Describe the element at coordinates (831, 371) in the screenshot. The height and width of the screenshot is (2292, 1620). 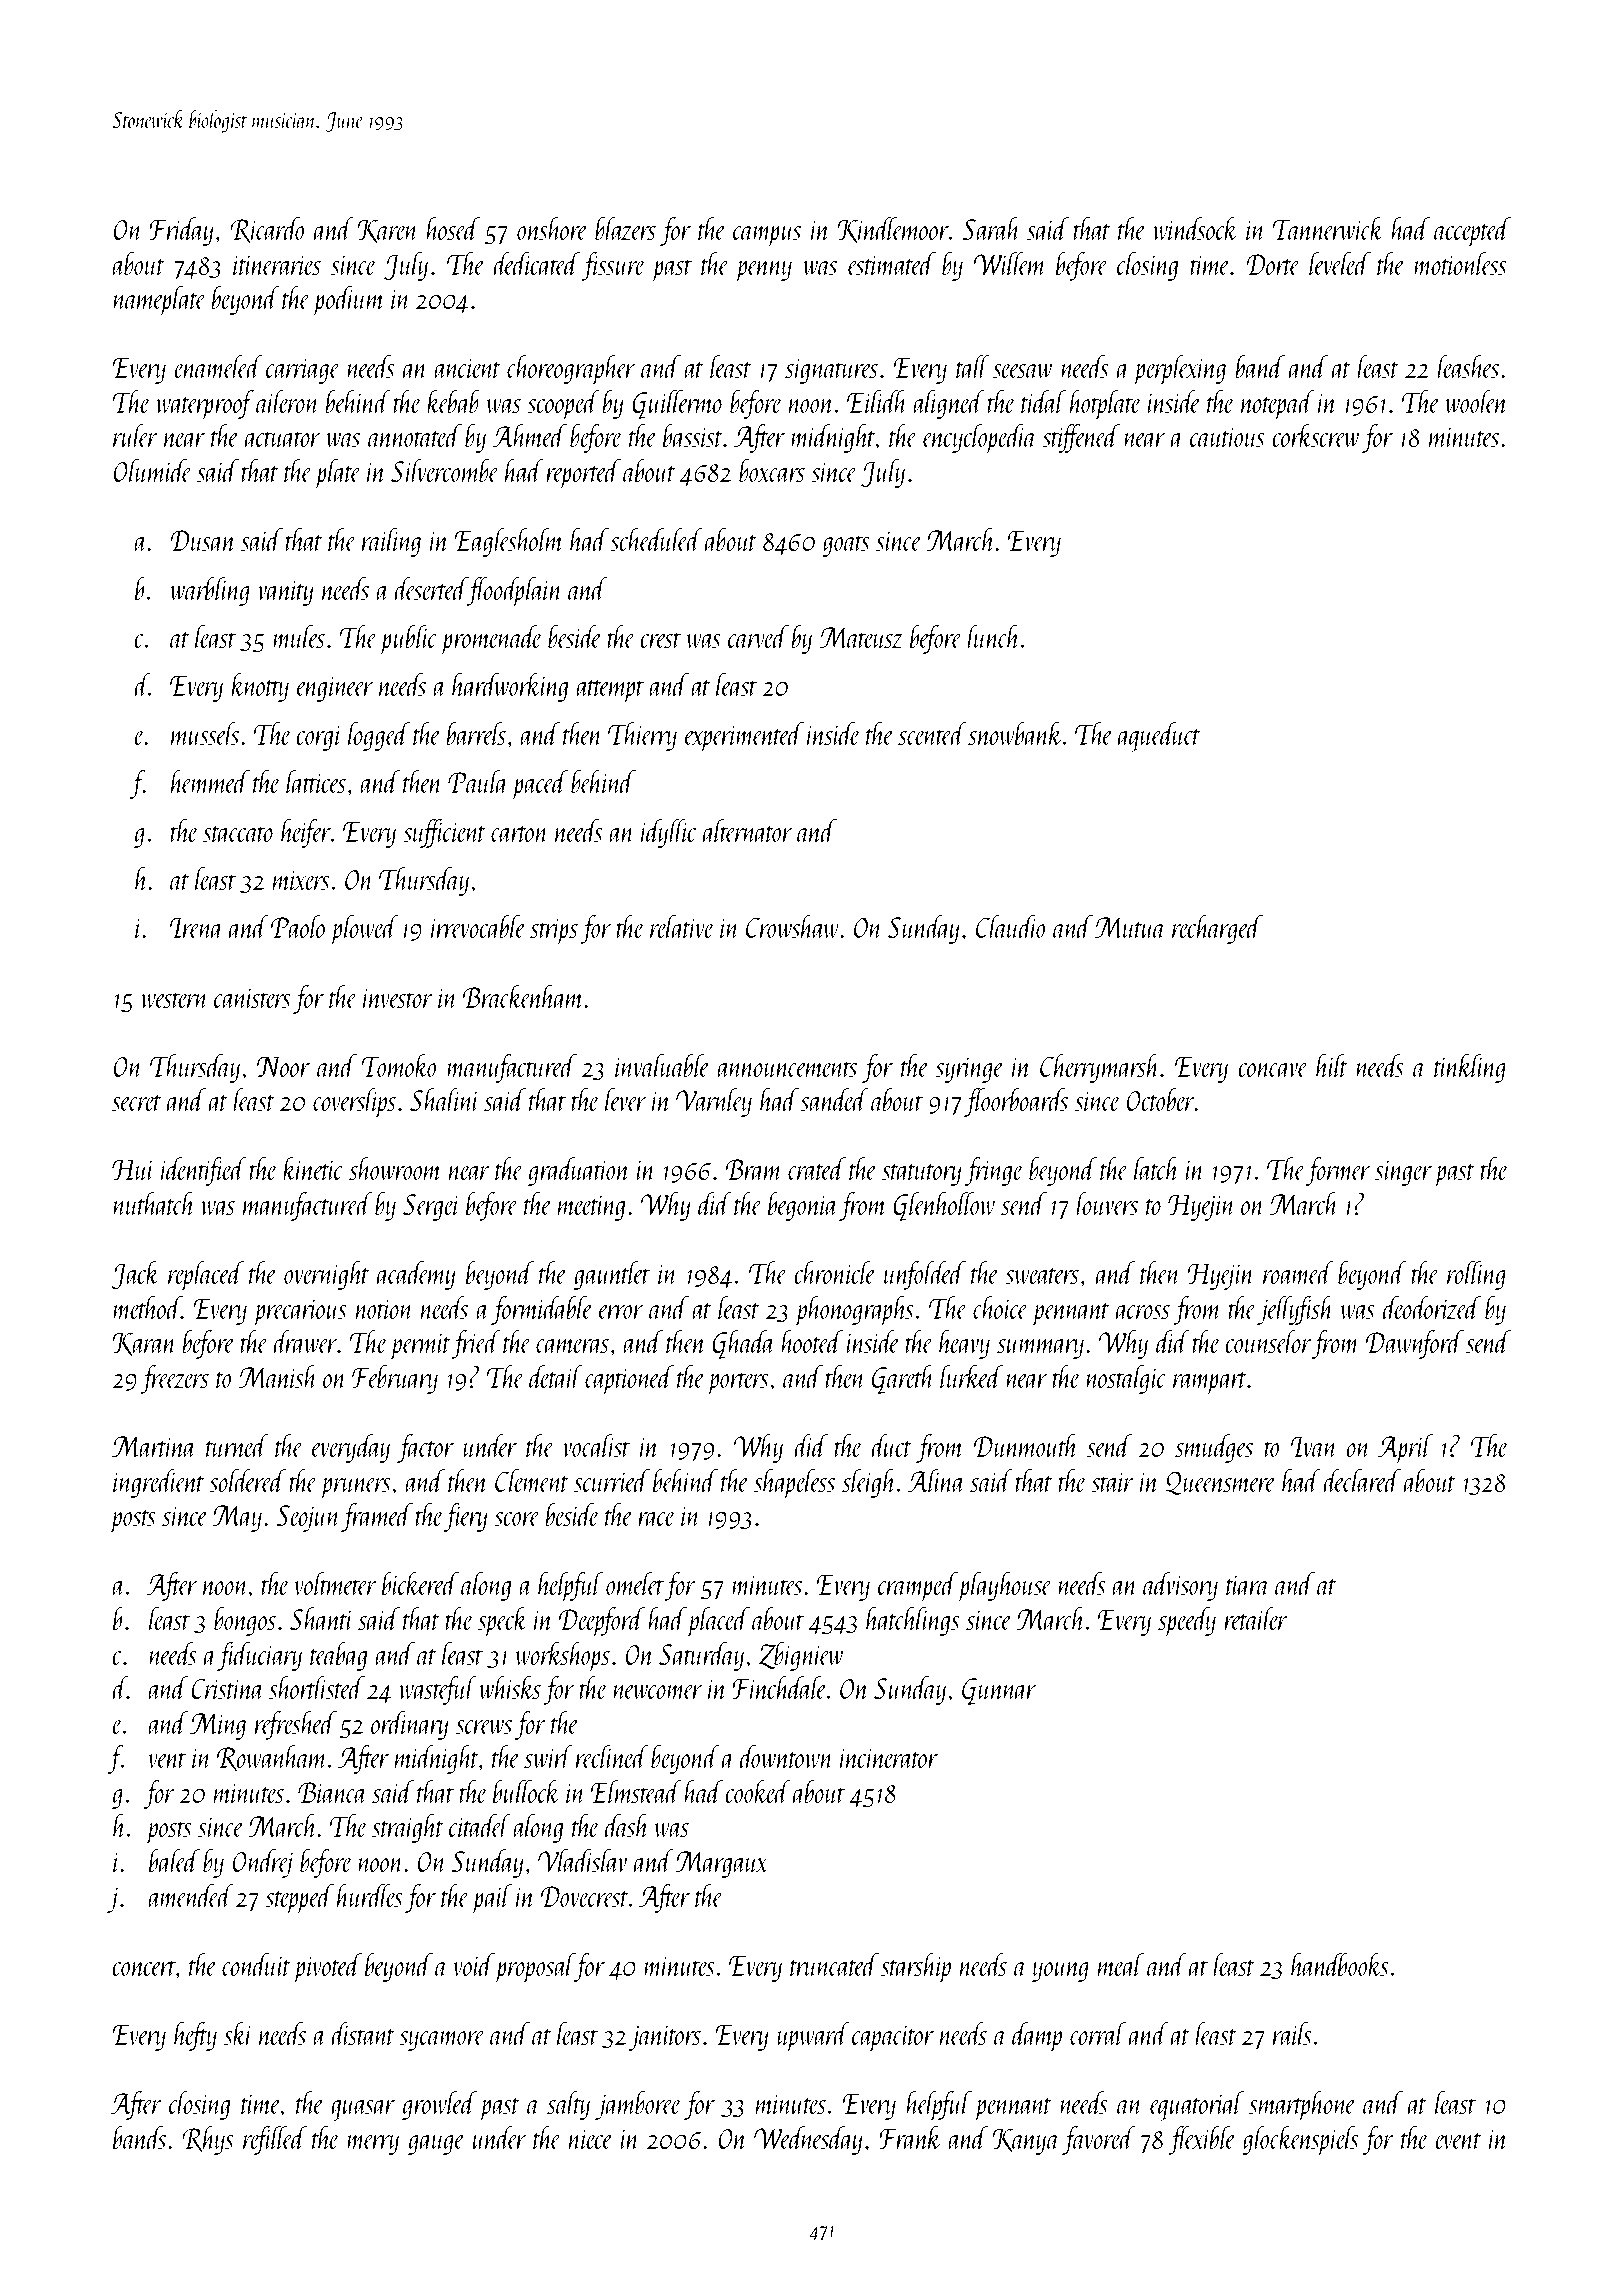
I see `signatures` at that location.
